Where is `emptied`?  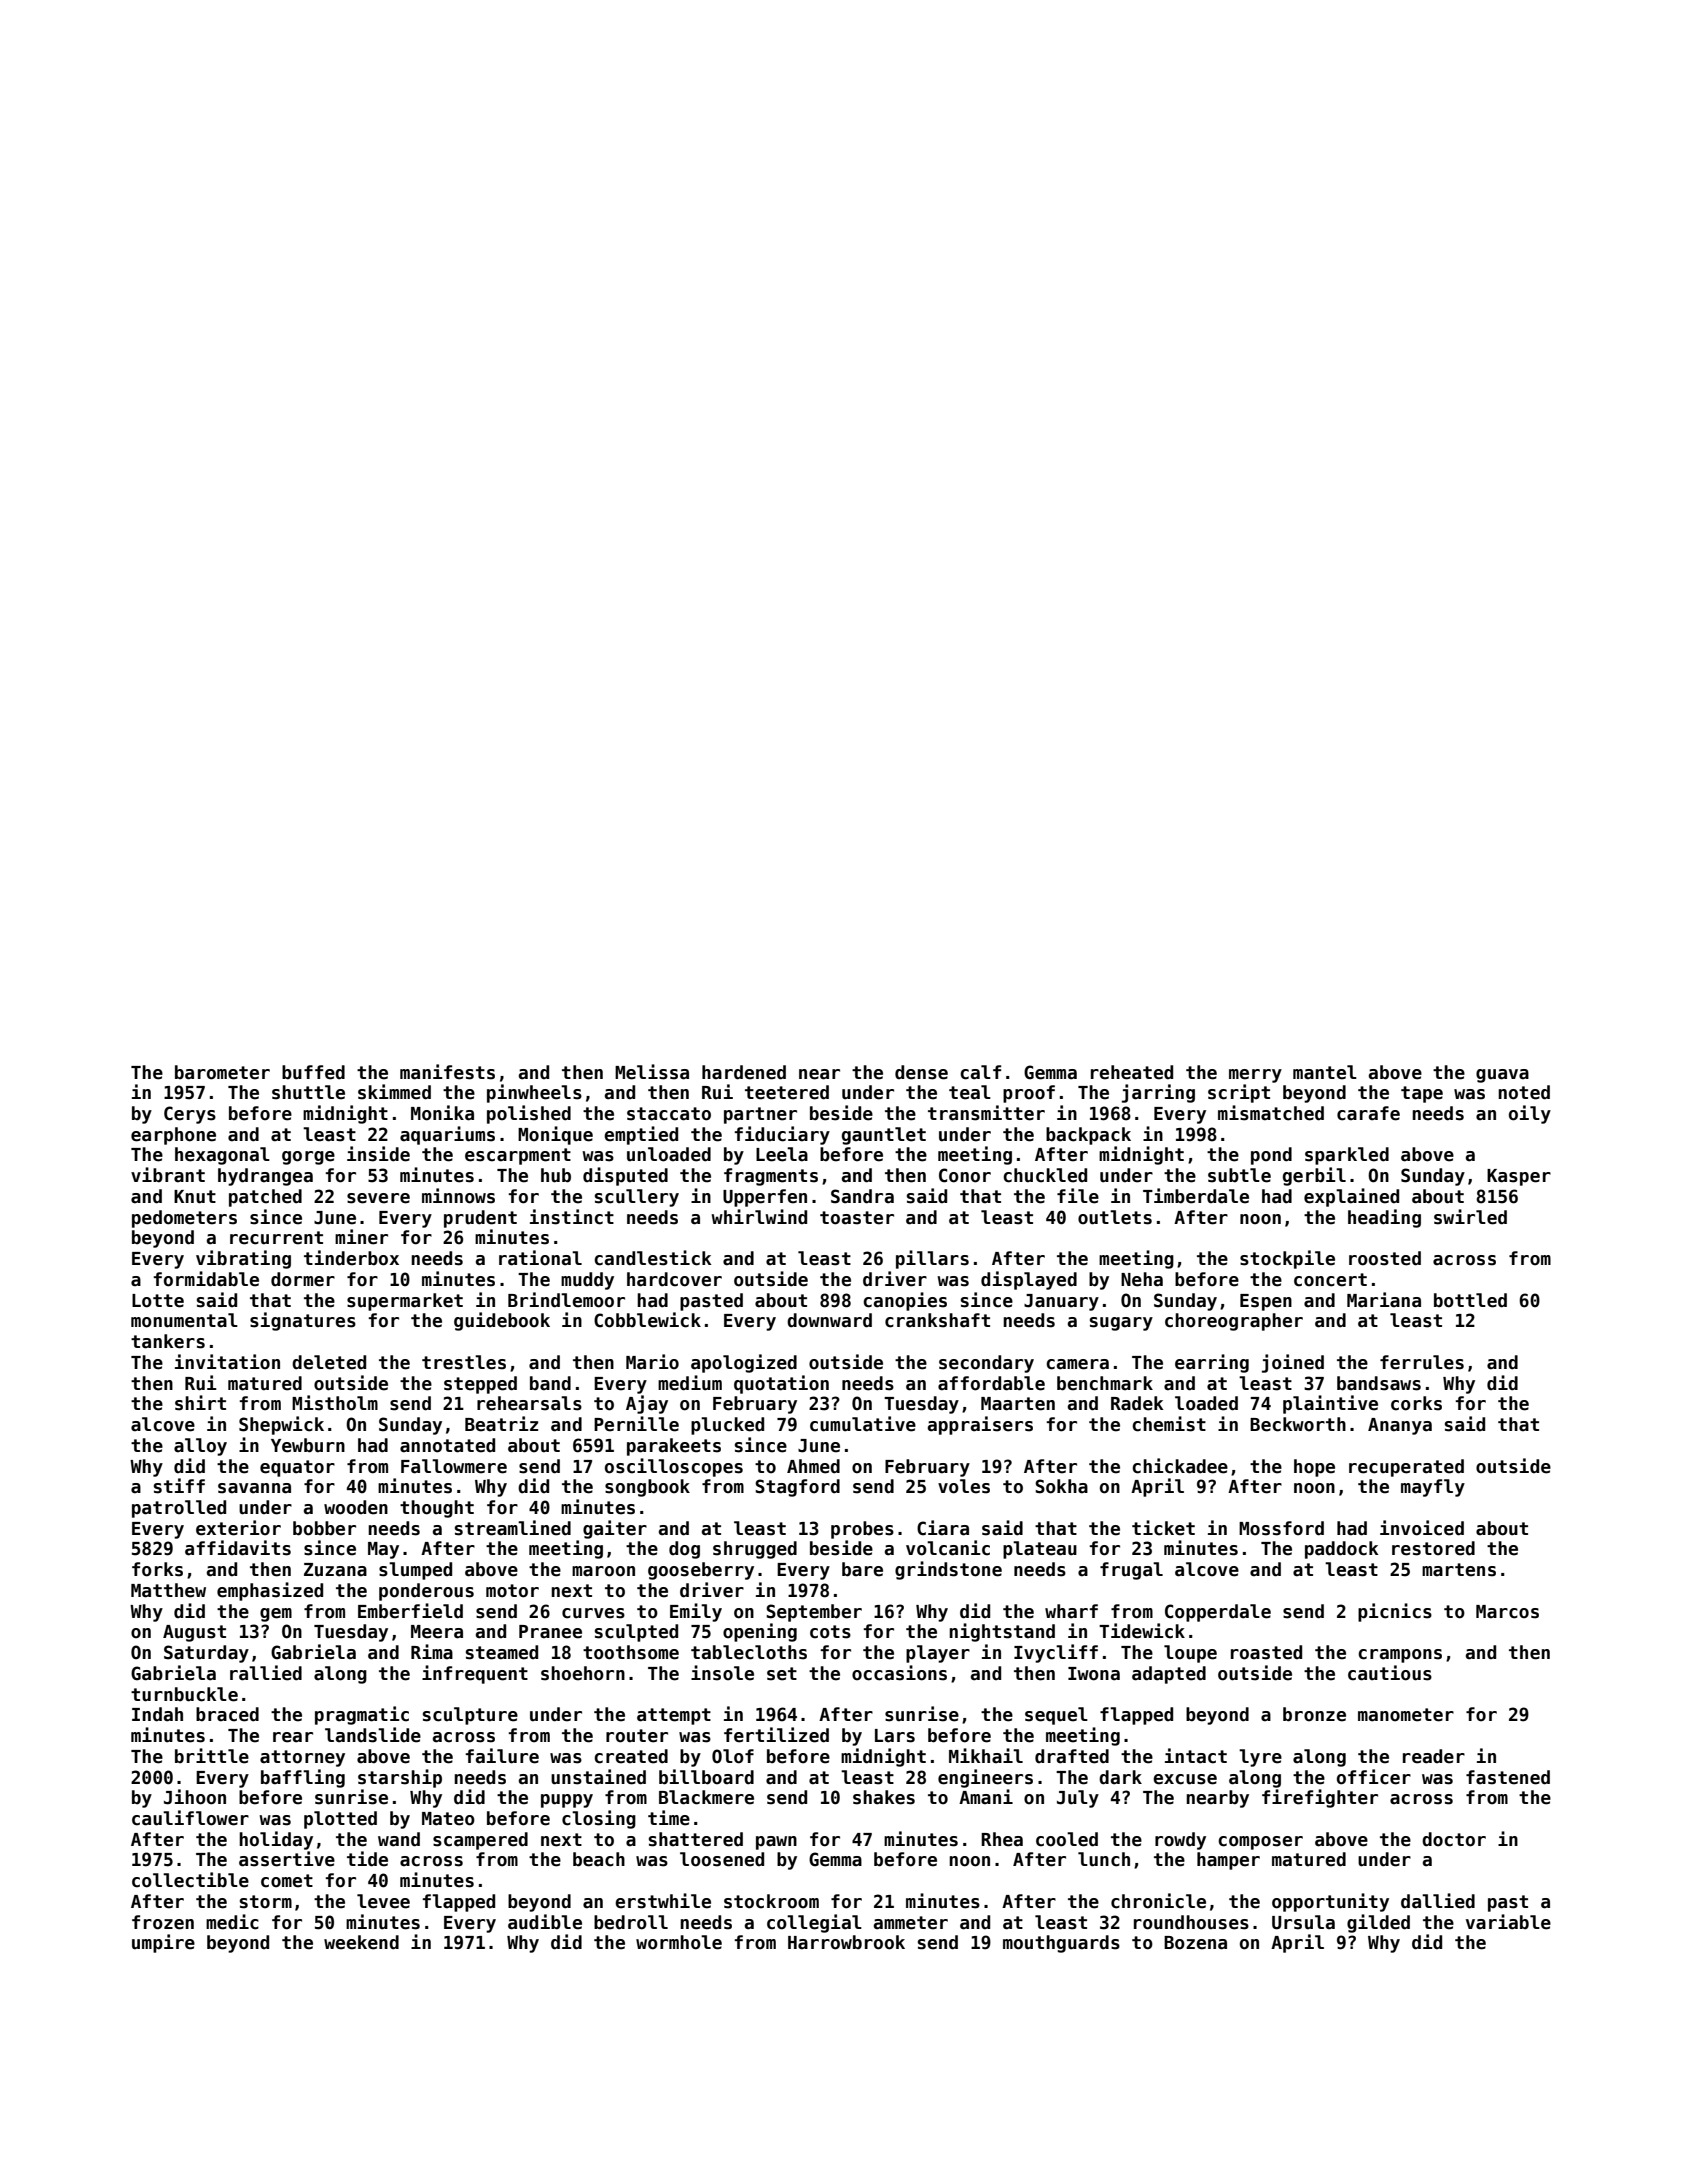 emptied is located at coordinates (641, 1135).
